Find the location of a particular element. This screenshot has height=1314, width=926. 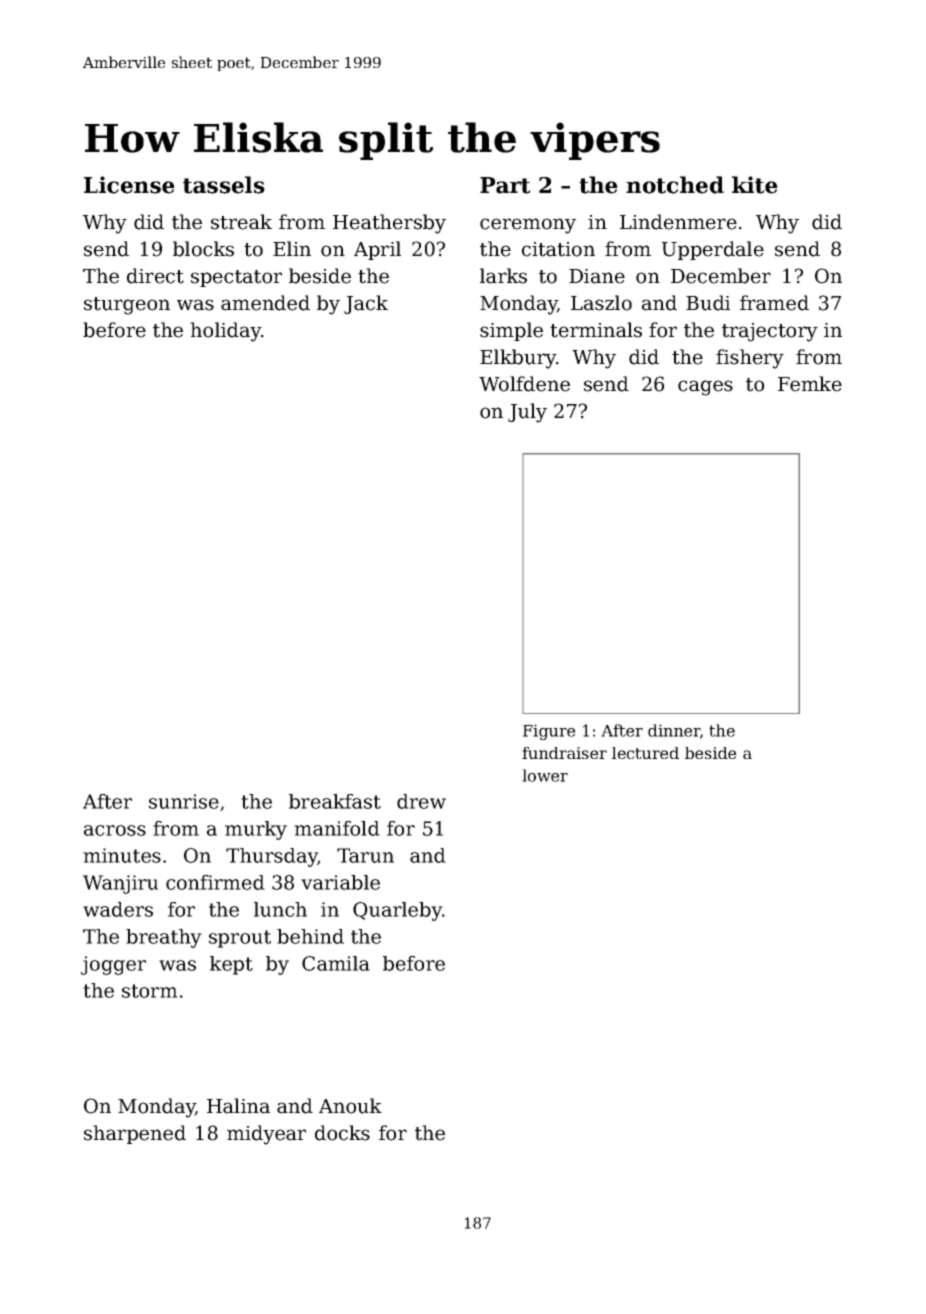

docks is located at coordinates (342, 1133).
